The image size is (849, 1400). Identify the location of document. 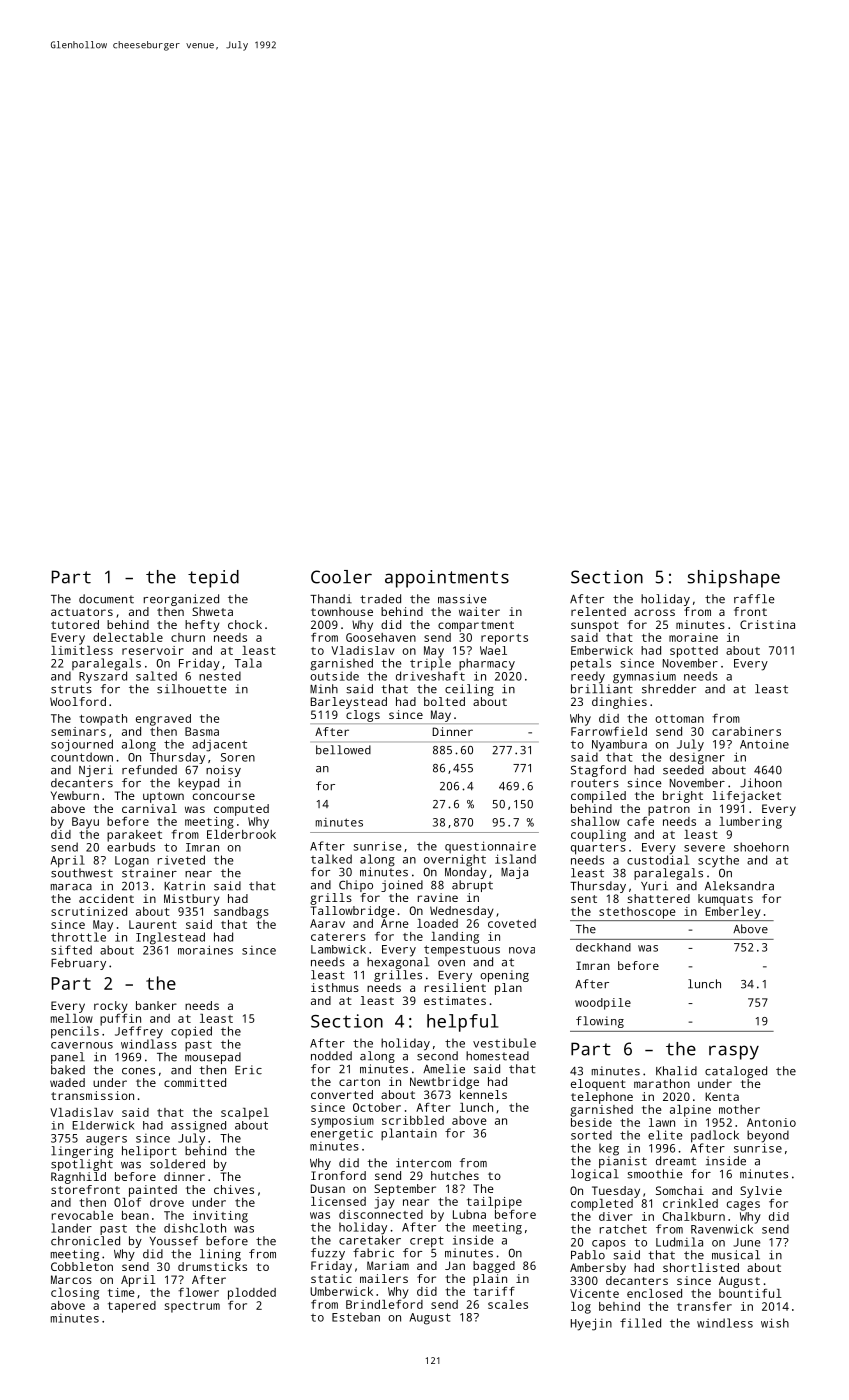
(106, 599).
